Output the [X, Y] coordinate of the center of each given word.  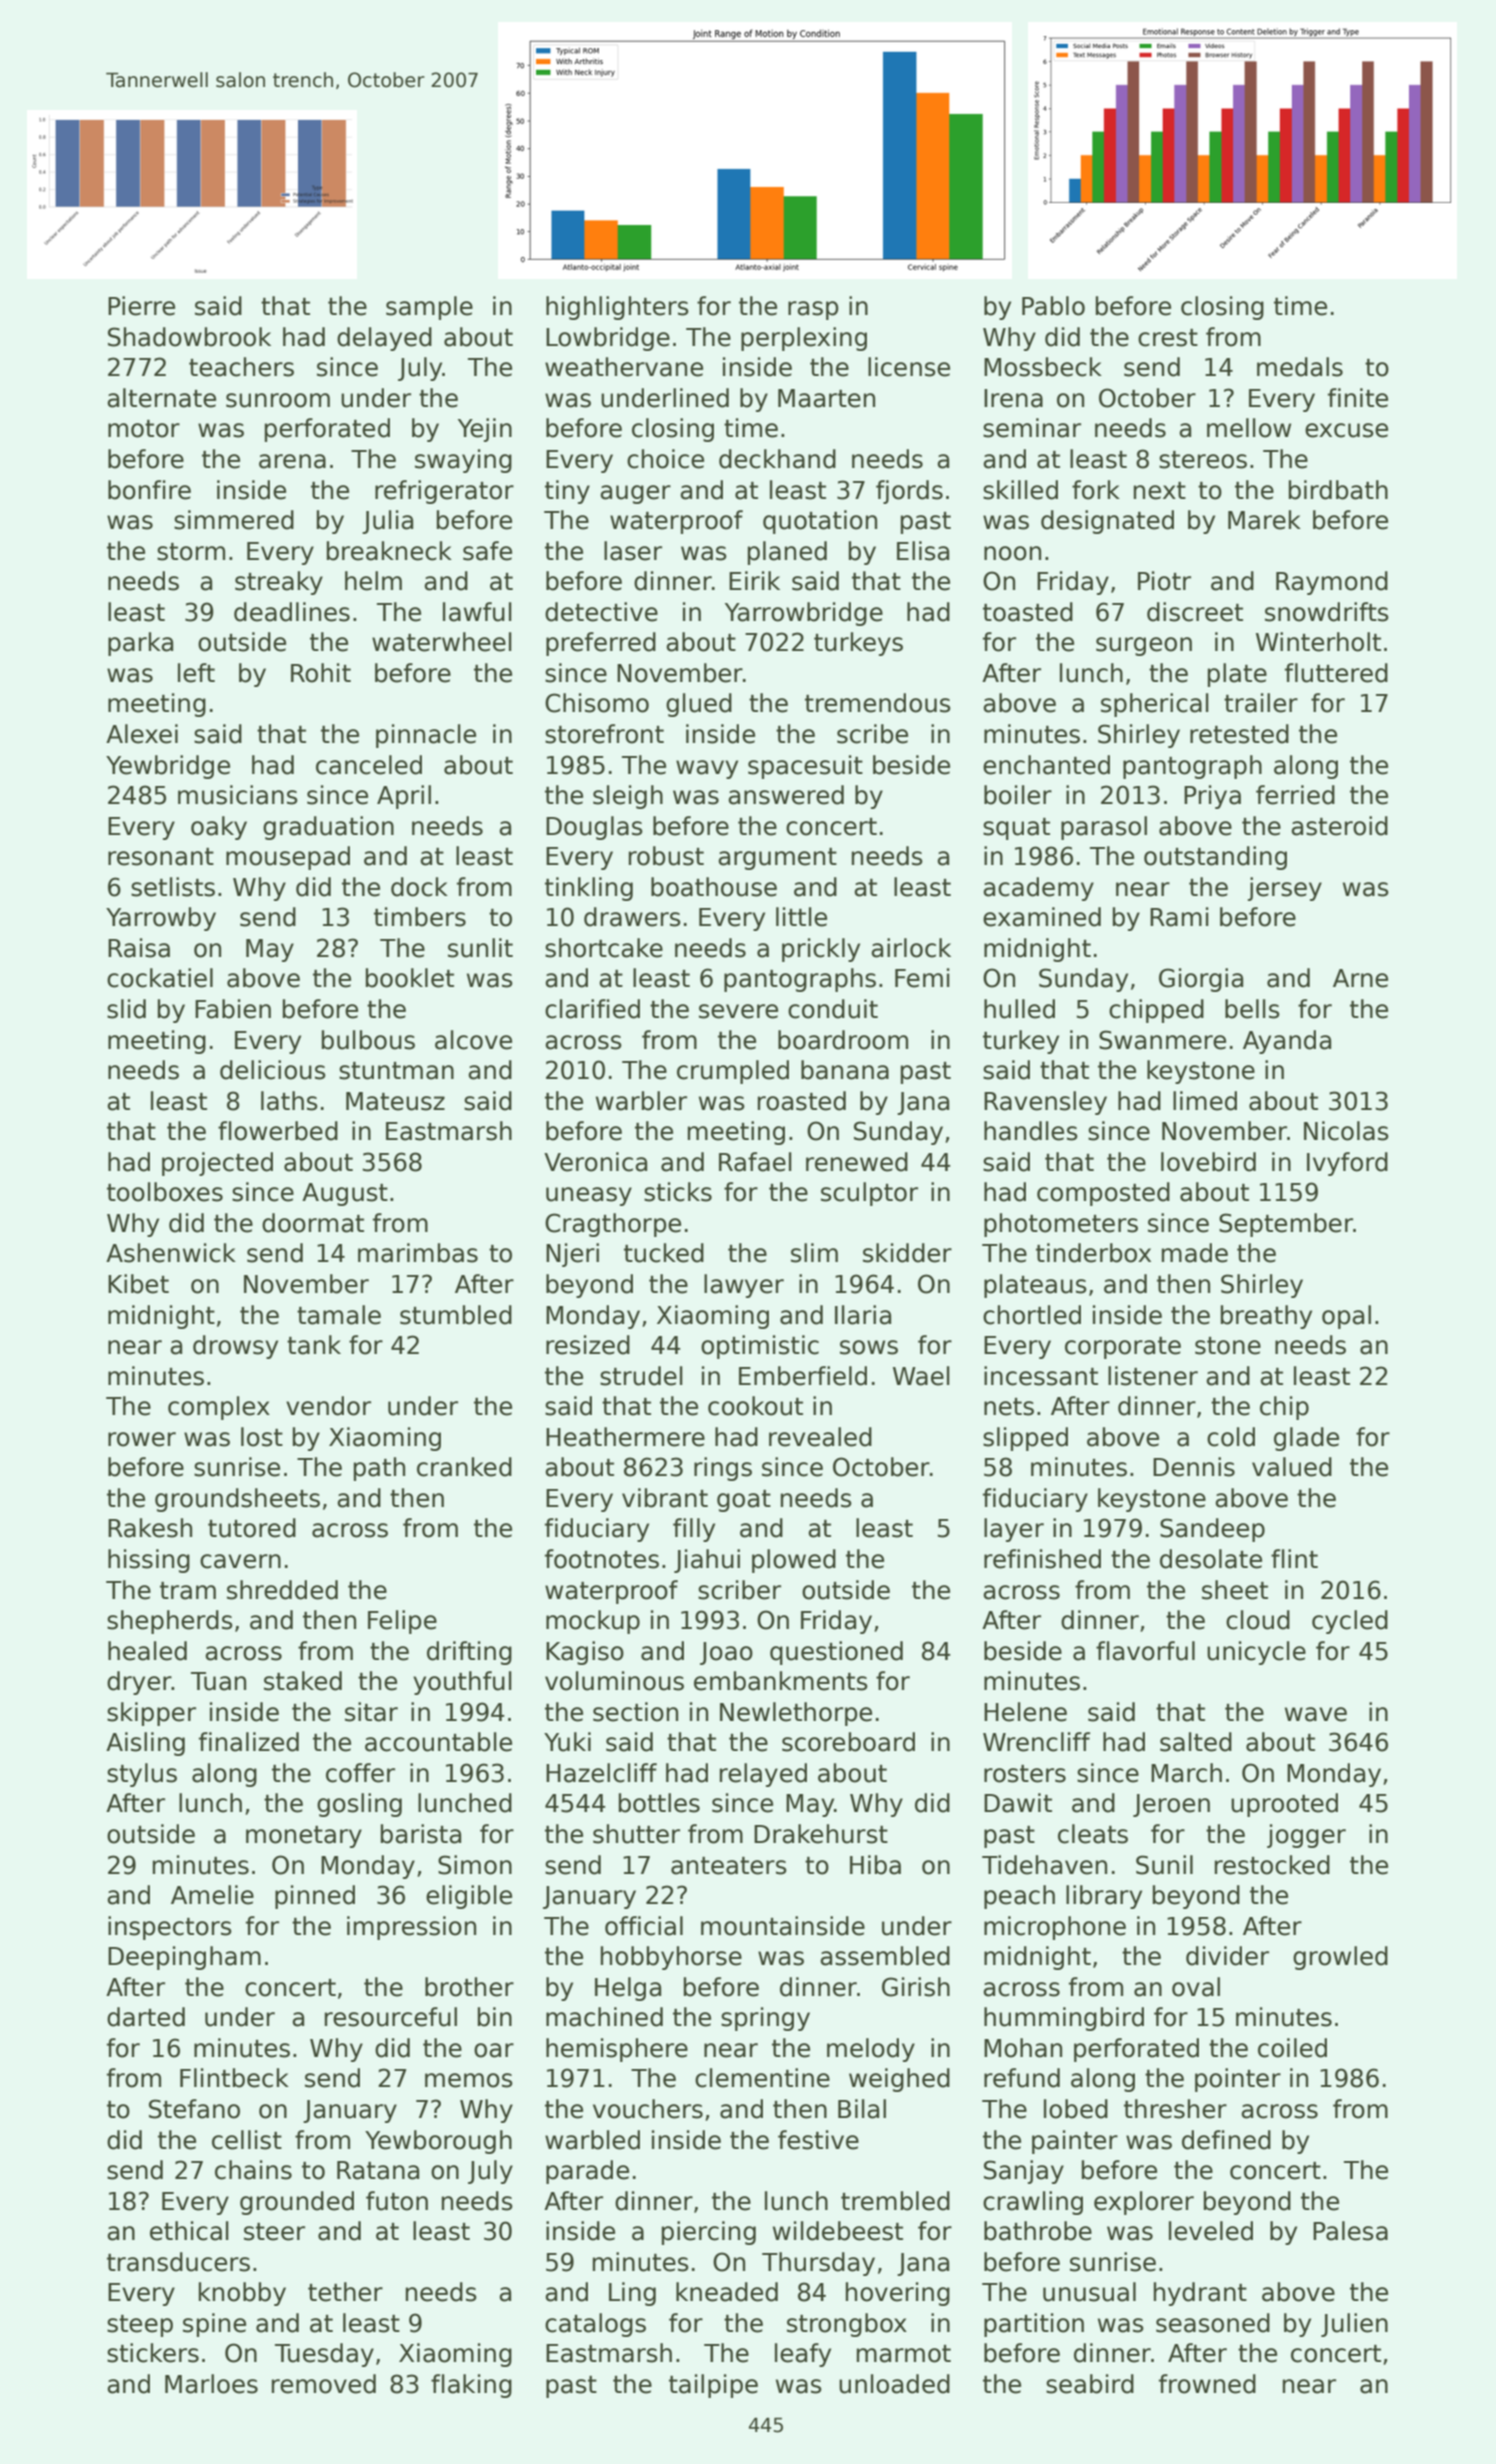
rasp [813, 310]
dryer [139, 1683]
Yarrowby [161, 919]
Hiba [875, 1865]
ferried [1295, 795]
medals [1300, 367]
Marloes [211, 2384]
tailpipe [713, 2386]
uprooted [1284, 1805]
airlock [911, 948]
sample [429, 308]
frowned [1207, 2384]
